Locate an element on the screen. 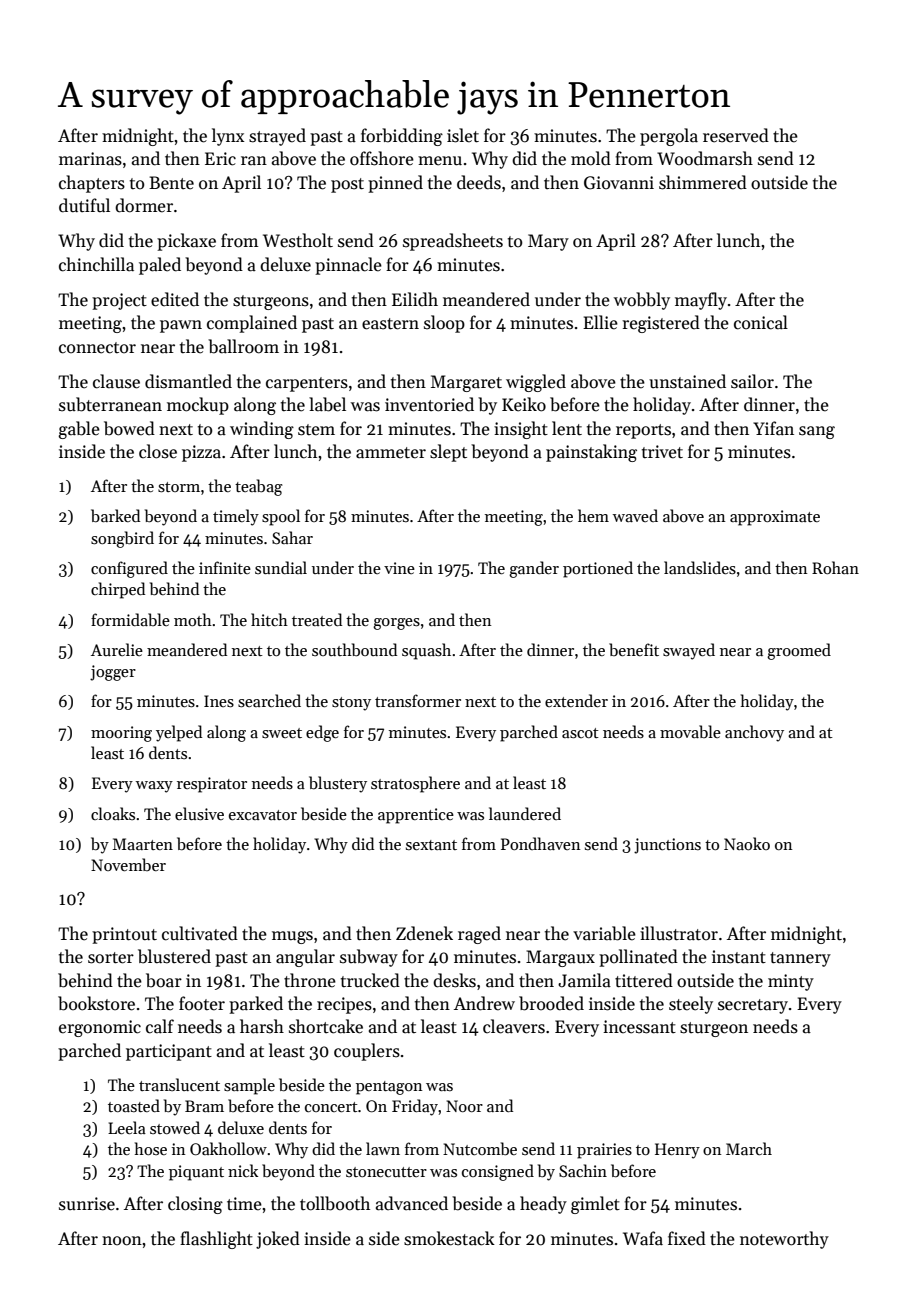  Pondhaven is located at coordinates (541, 843).
